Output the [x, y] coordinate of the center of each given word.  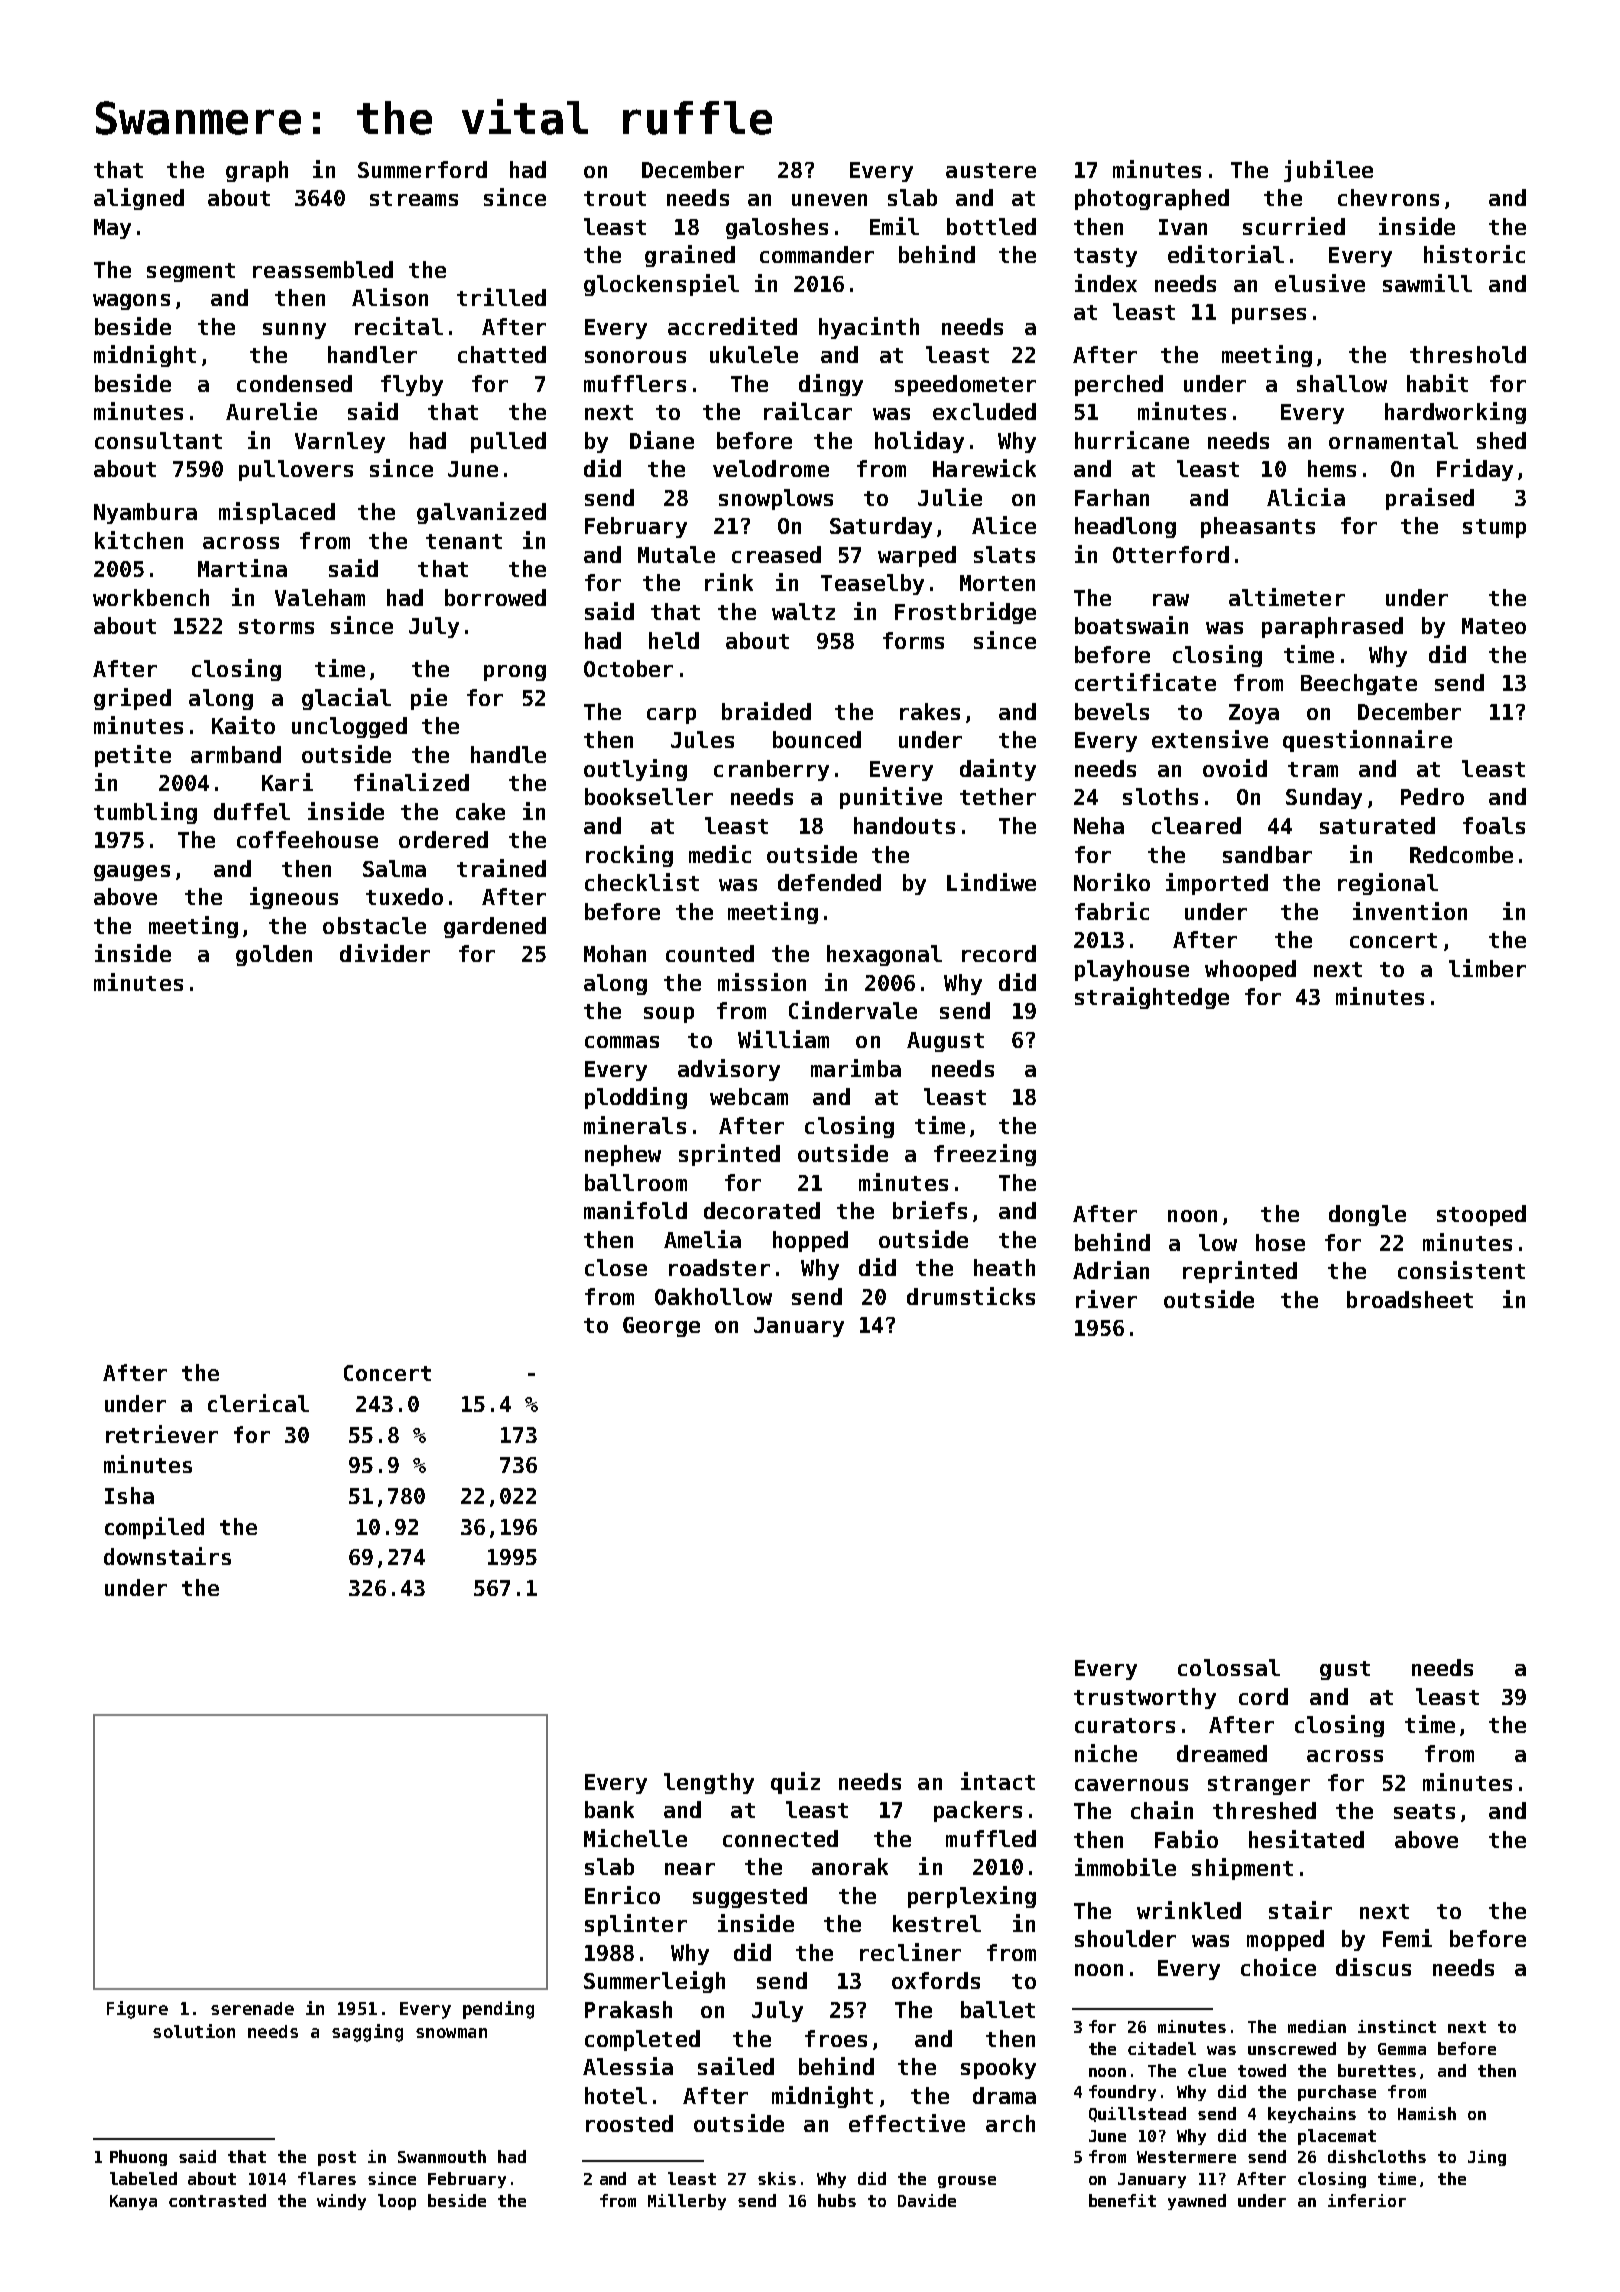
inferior [1367, 2200]
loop [397, 2202]
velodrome [771, 468]
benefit [1122, 2200]
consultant [158, 440]
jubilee [1328, 171]
